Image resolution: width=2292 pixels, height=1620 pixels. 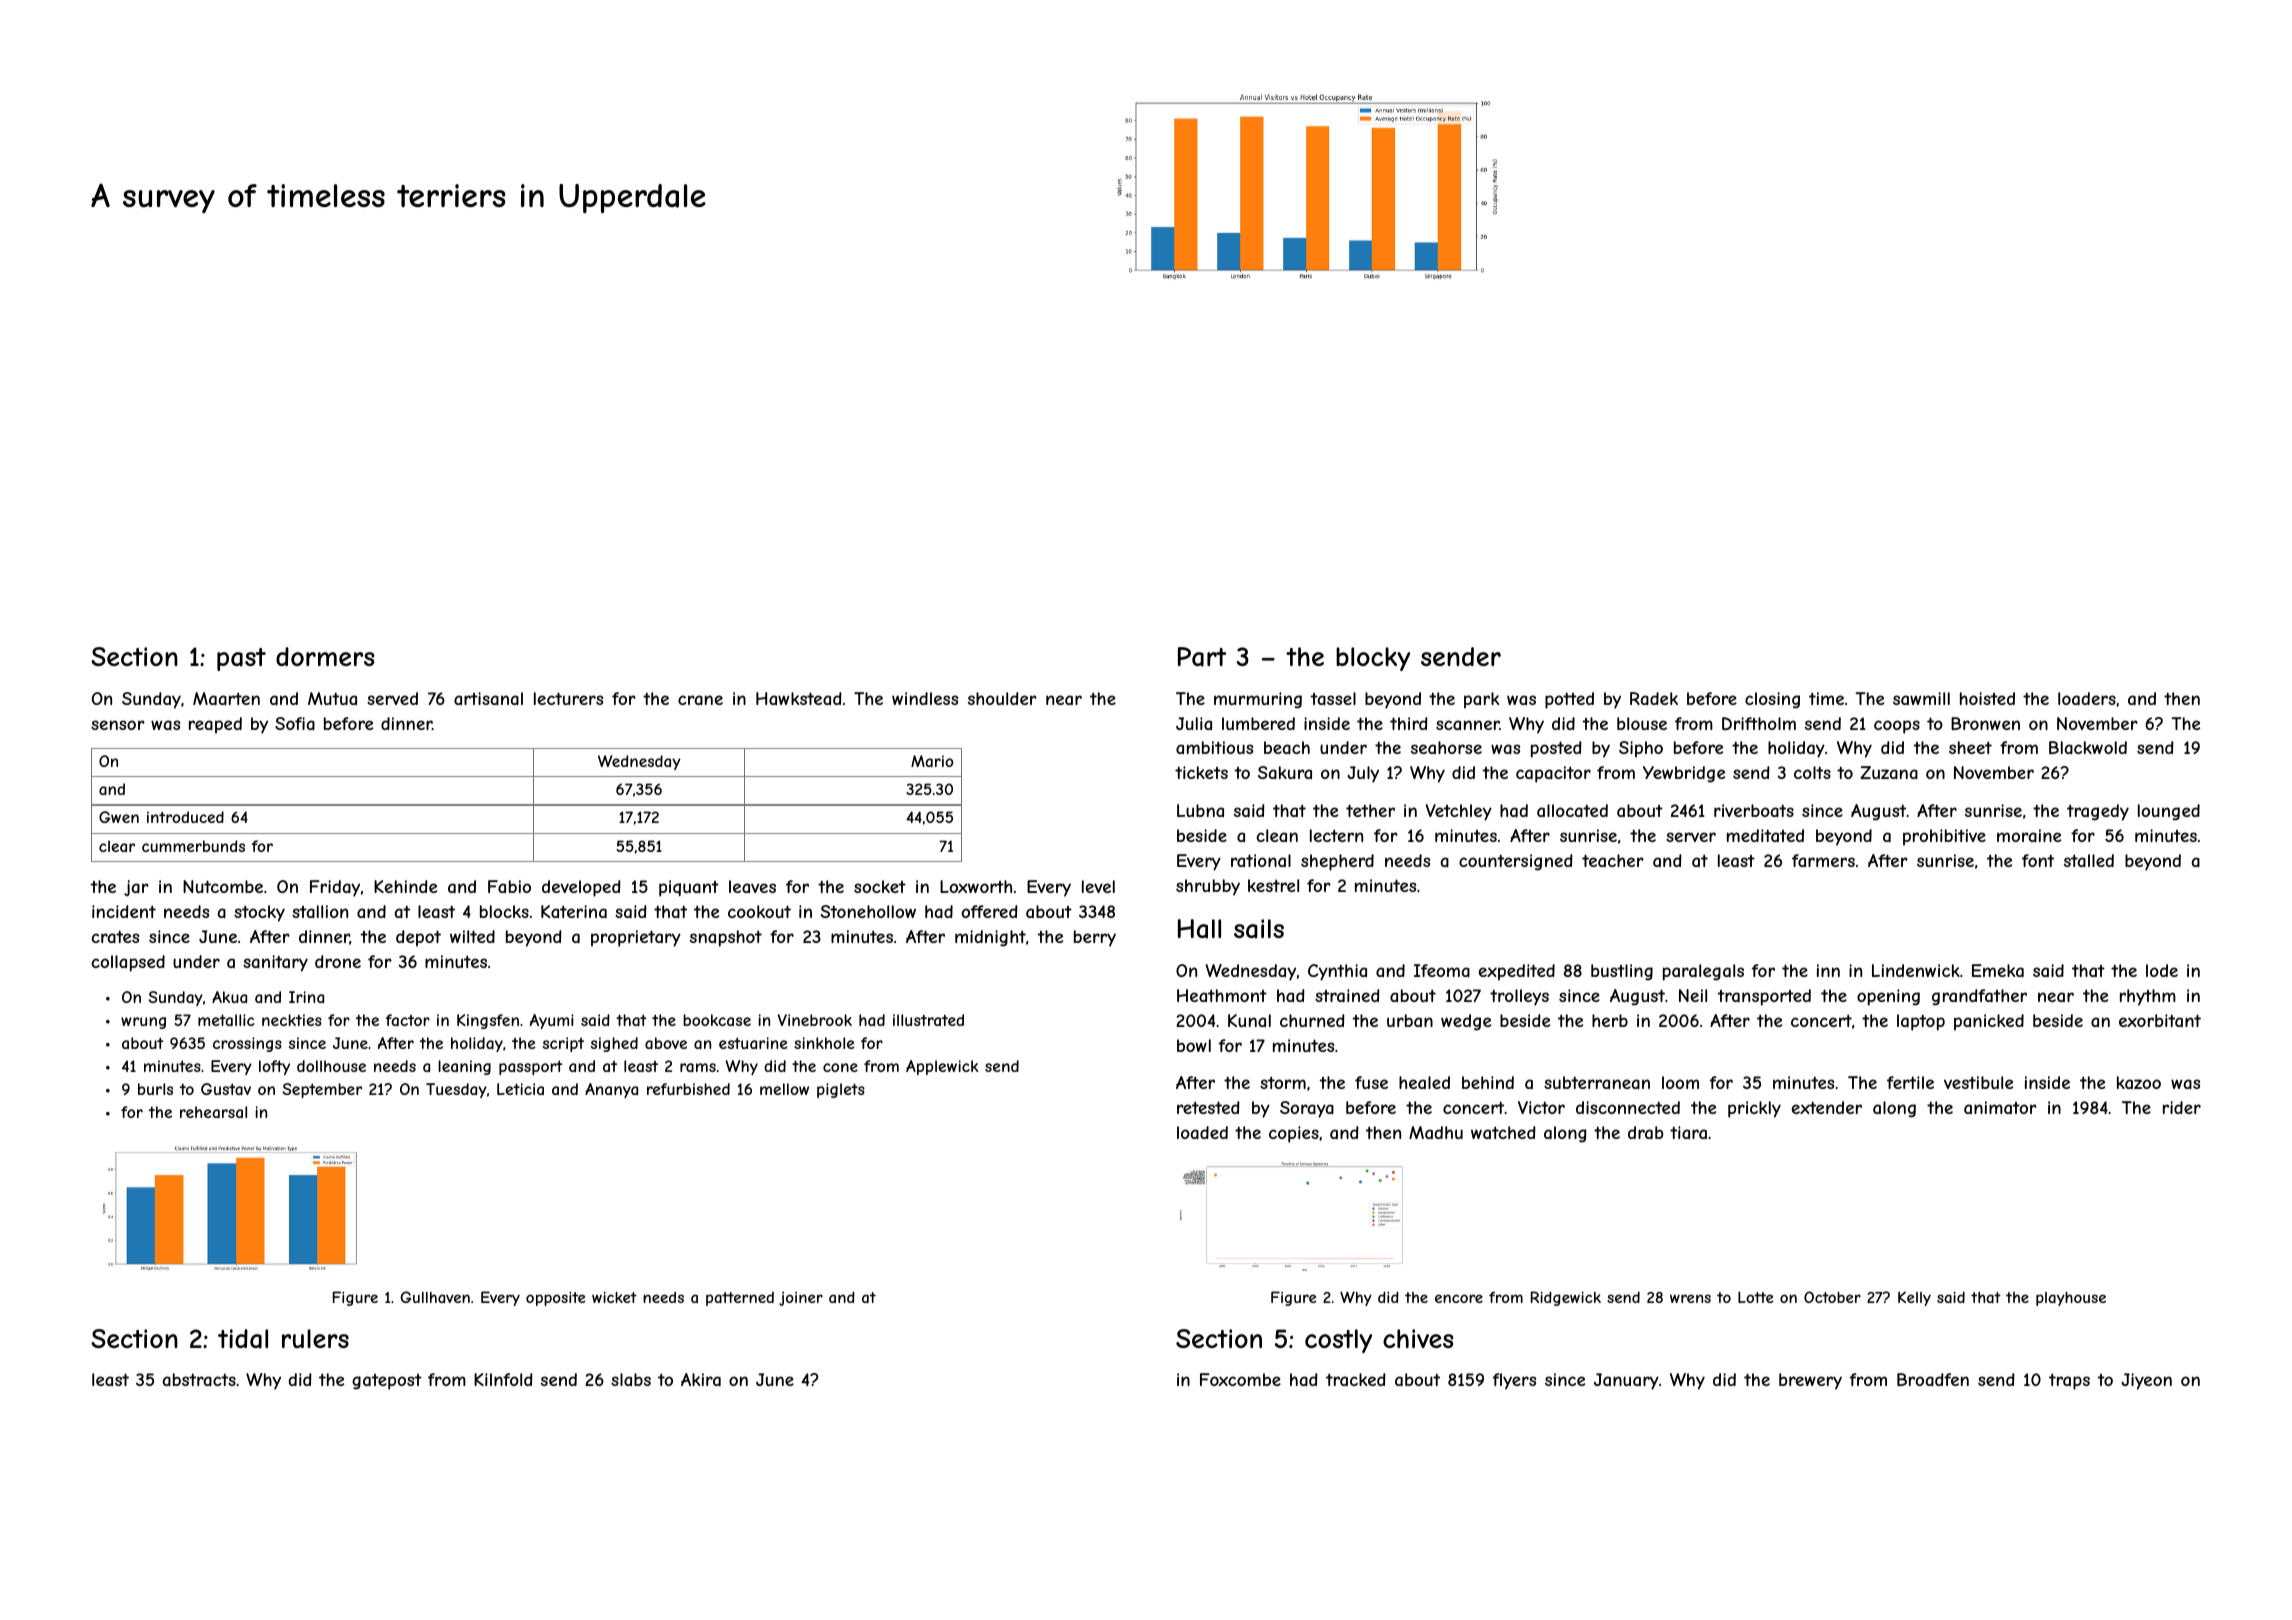 I want to click on Part, so click(x=1202, y=657).
